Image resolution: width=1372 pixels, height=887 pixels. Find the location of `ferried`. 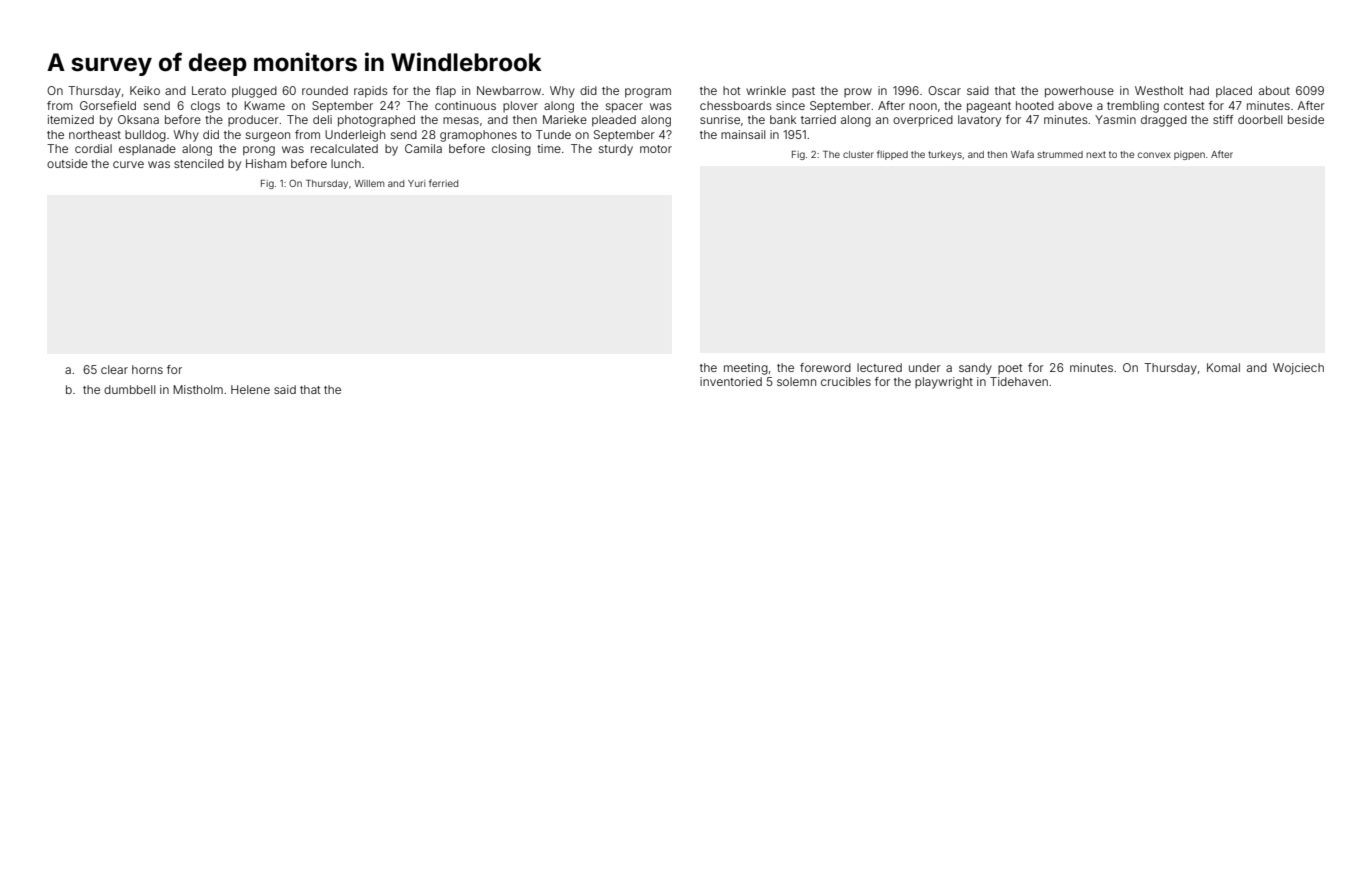

ferried is located at coordinates (443, 183).
